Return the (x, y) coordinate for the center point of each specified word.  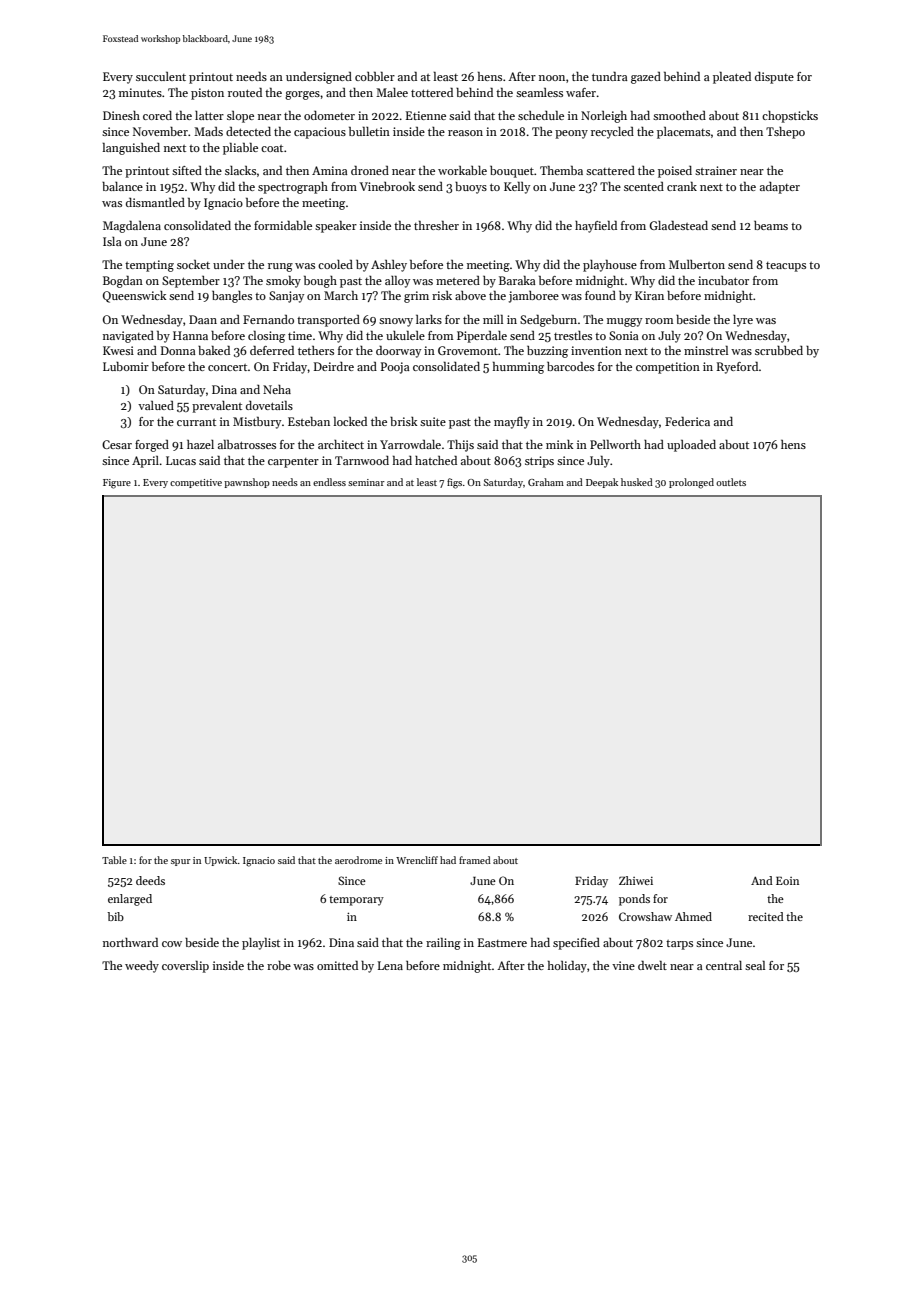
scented (644, 186)
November (160, 131)
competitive (196, 483)
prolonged (691, 483)
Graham (546, 482)
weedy (142, 967)
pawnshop (247, 483)
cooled (335, 264)
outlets (731, 482)
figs (454, 483)
